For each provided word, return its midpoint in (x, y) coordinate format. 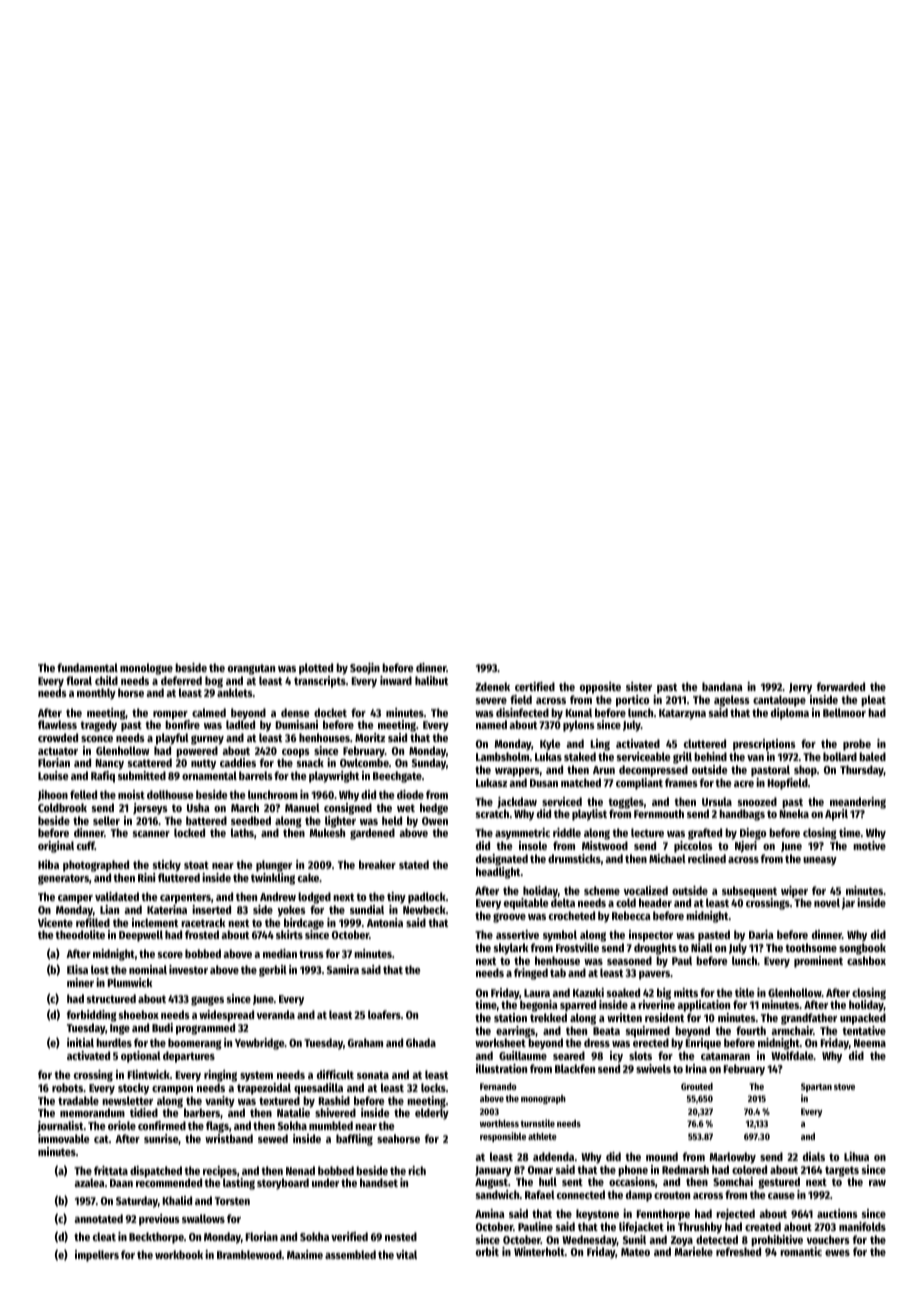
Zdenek (492, 686)
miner (80, 982)
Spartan (816, 1087)
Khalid (177, 1200)
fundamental (87, 667)
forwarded (841, 686)
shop (805, 771)
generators (63, 879)
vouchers (828, 1239)
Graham (365, 1042)
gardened (372, 834)
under (325, 1182)
